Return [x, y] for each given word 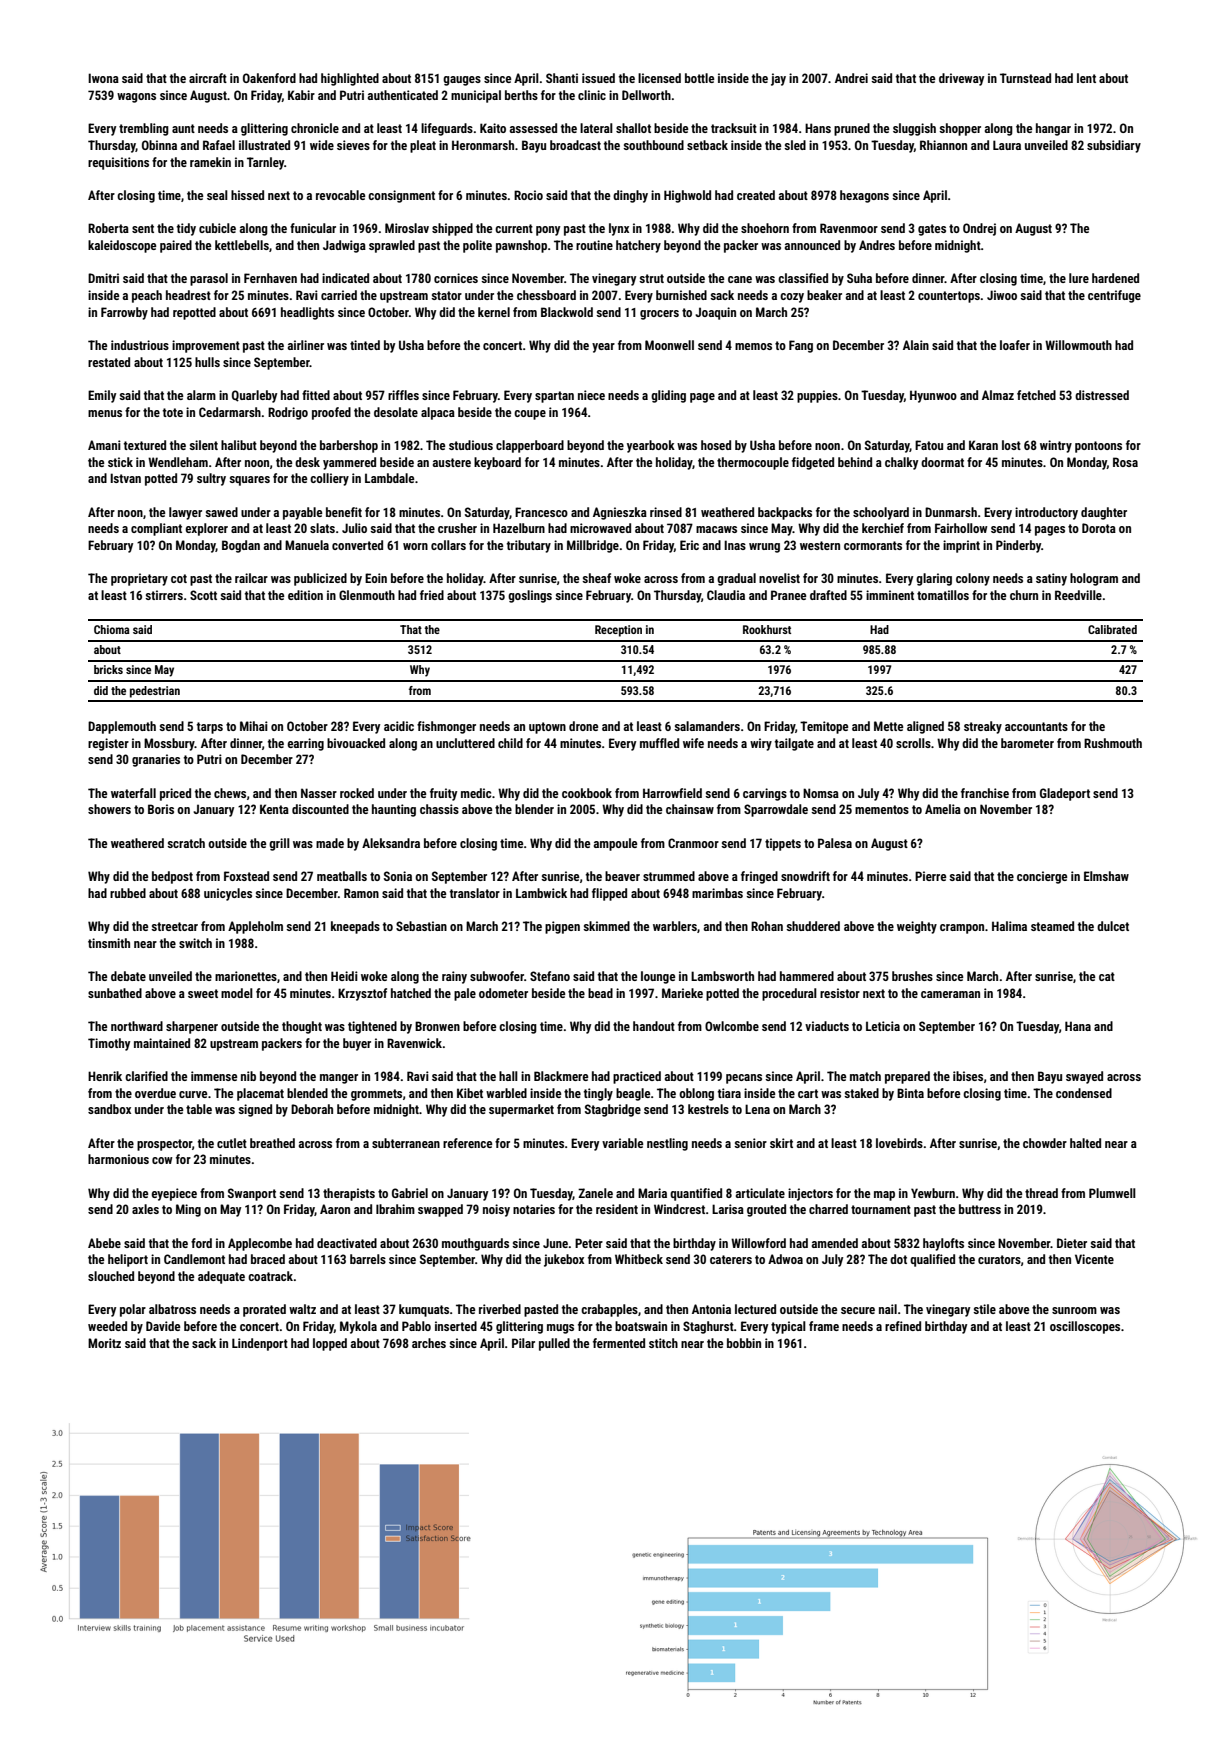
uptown [547, 728]
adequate [221, 1277]
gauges [462, 81]
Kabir [301, 95]
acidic [399, 726]
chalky [901, 463]
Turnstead [1025, 78]
